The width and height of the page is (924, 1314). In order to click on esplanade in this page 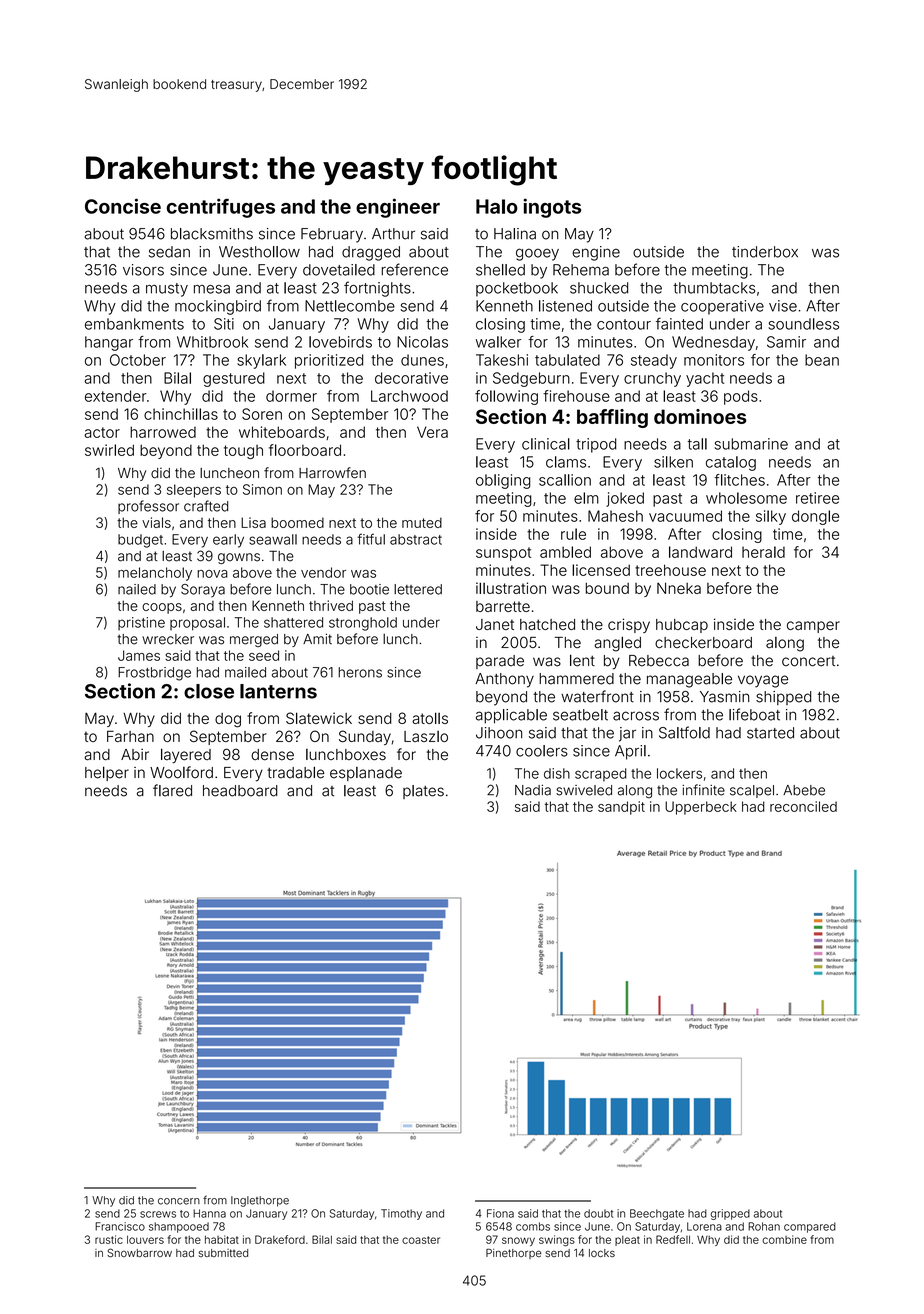, I will do `click(366, 774)`.
